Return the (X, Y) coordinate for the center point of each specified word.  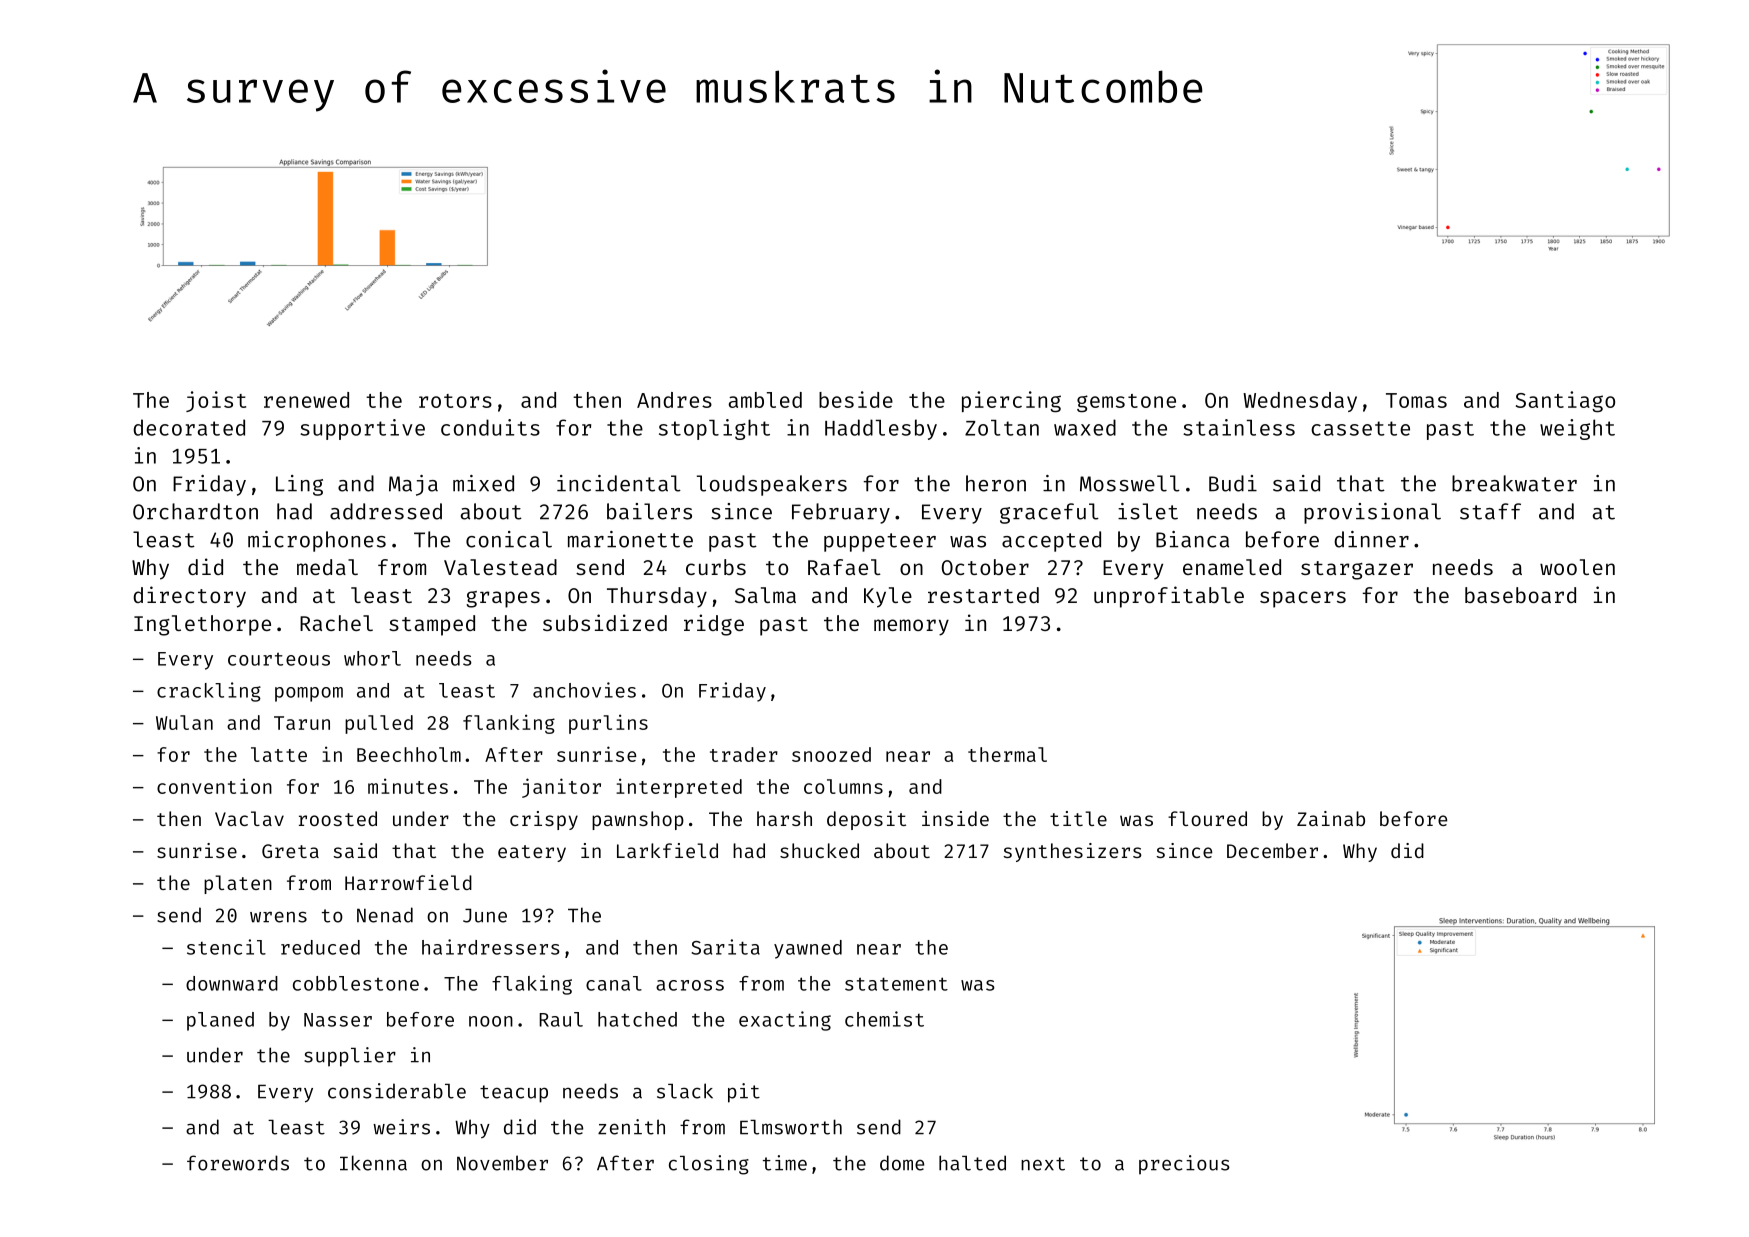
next (1043, 1164)
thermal (1007, 754)
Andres (674, 400)
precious (1184, 1165)
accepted (1051, 541)
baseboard (1520, 595)
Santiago (1565, 402)
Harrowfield (408, 882)
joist (216, 401)
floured (1207, 818)
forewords (238, 1163)
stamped (432, 625)
